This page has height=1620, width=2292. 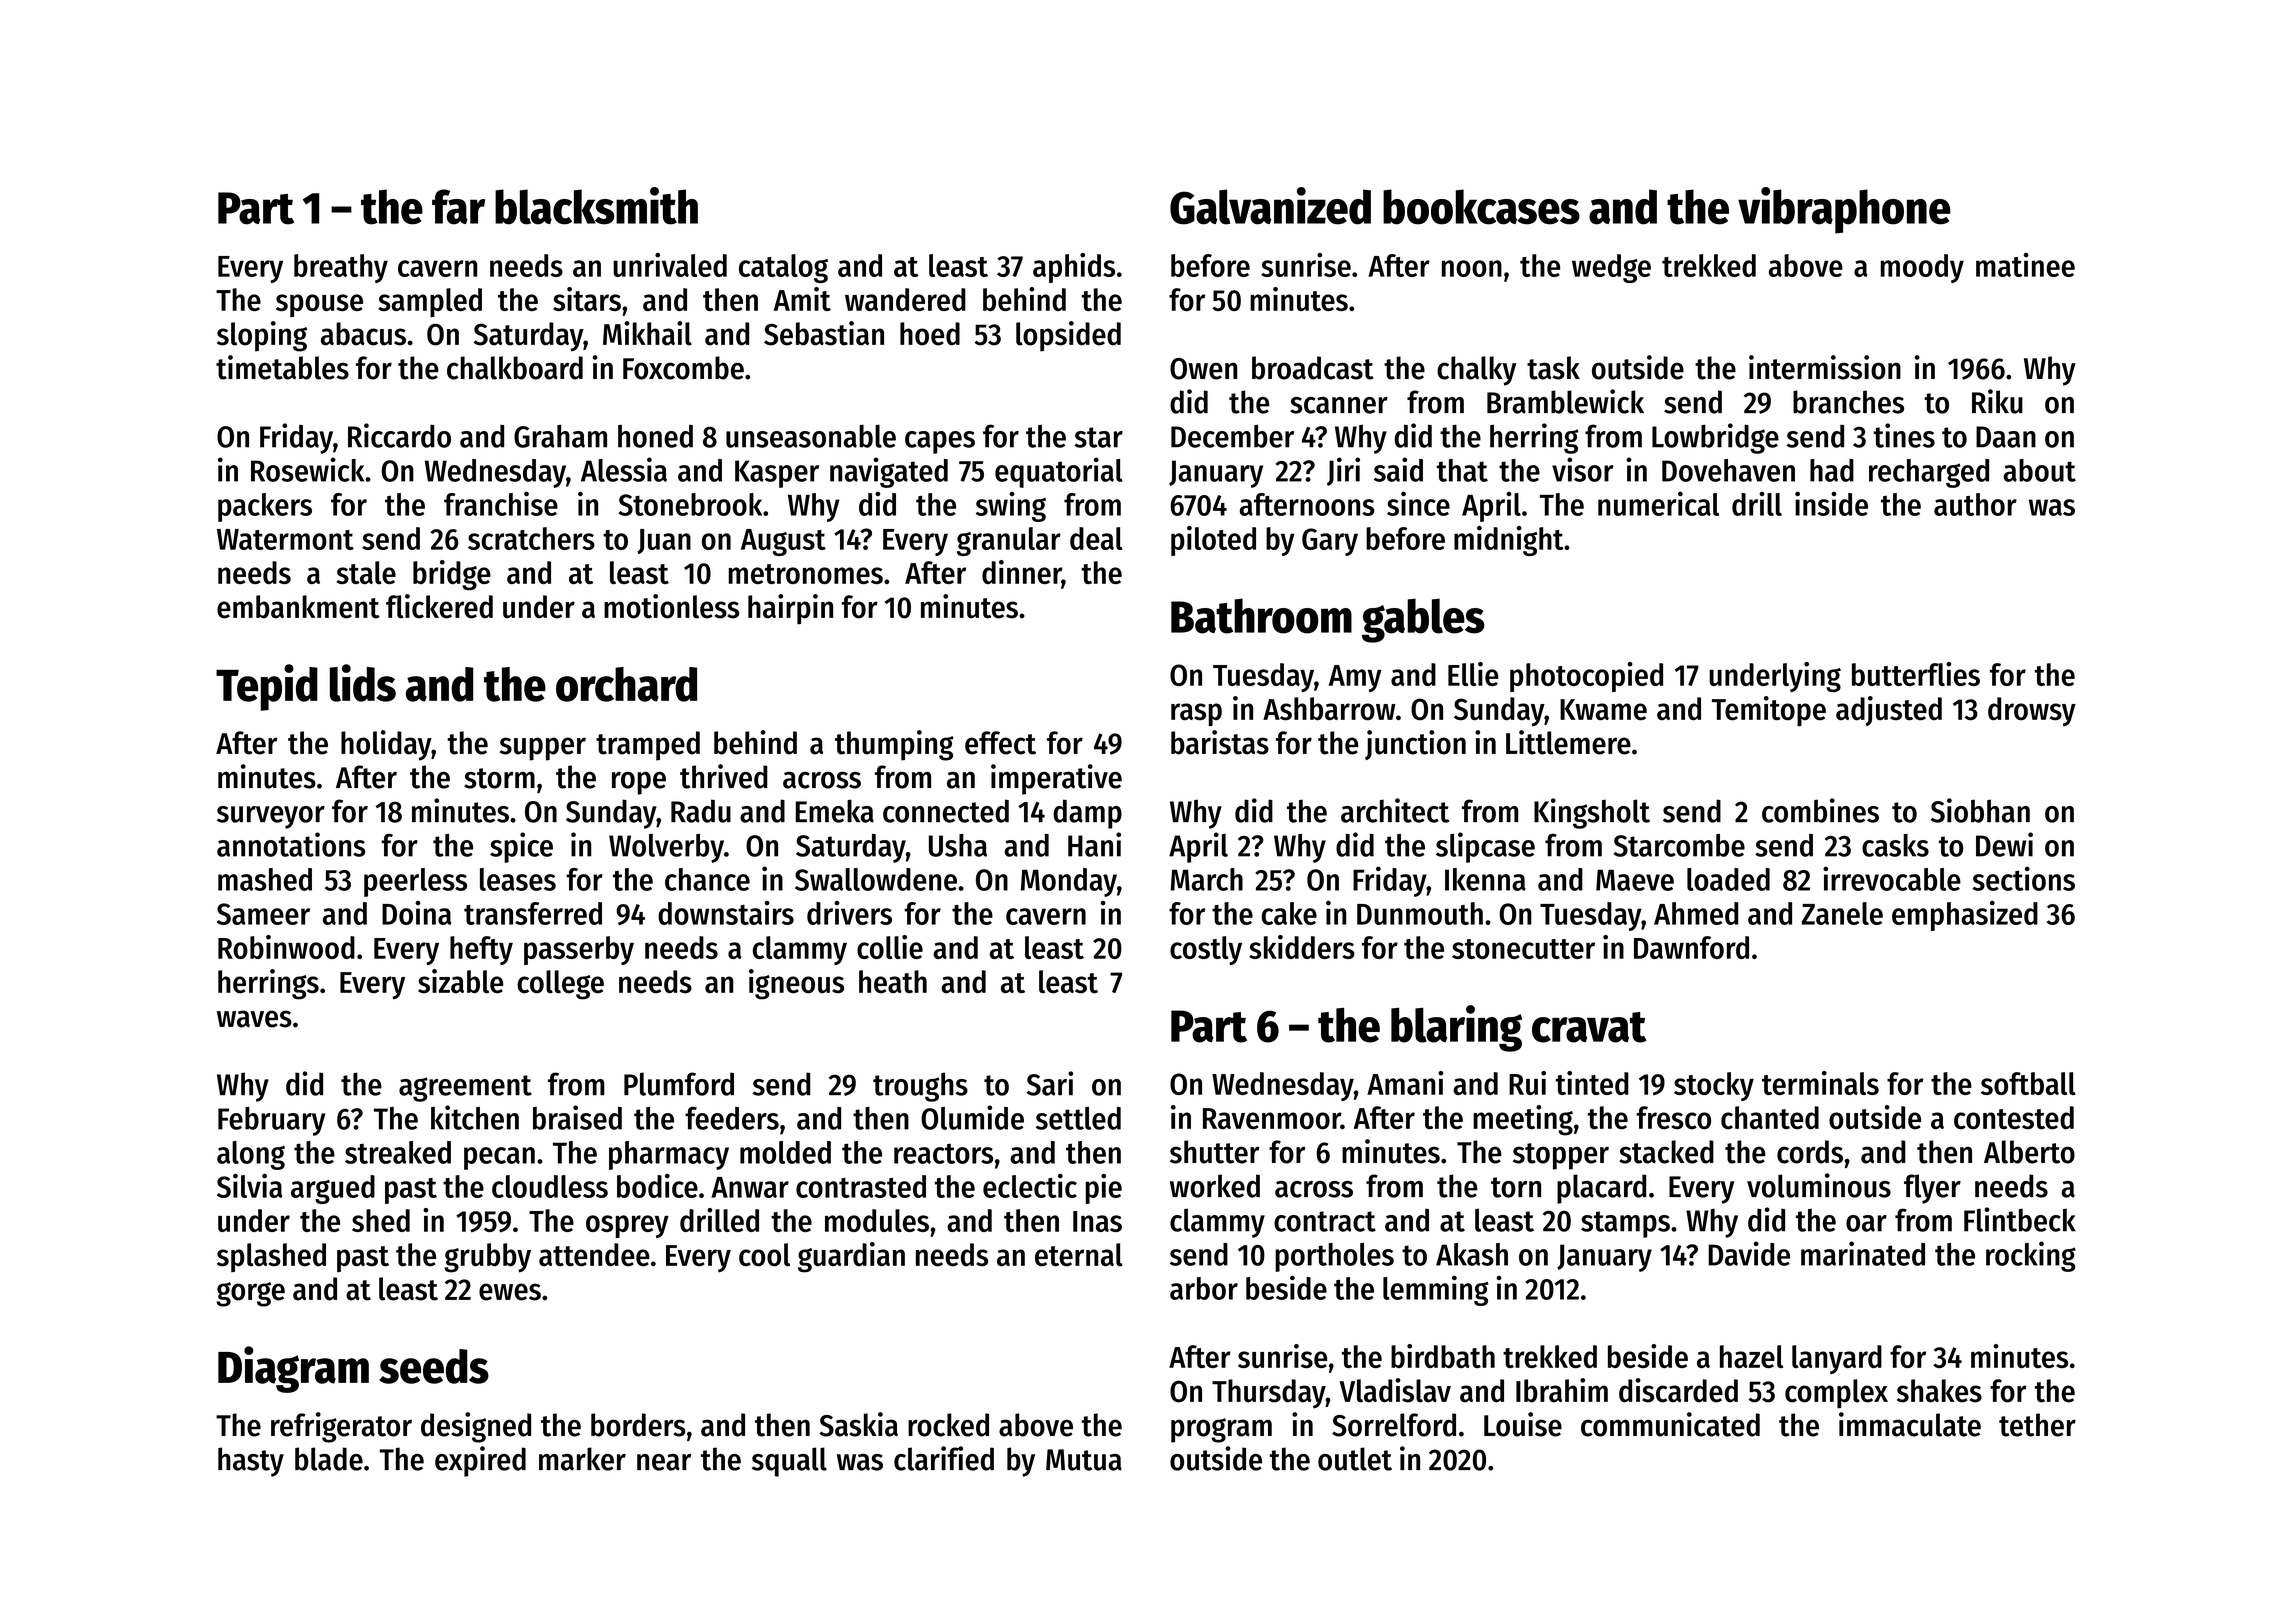 What do you see at coordinates (251, 1462) in the page?
I see `hasty` at bounding box center [251, 1462].
